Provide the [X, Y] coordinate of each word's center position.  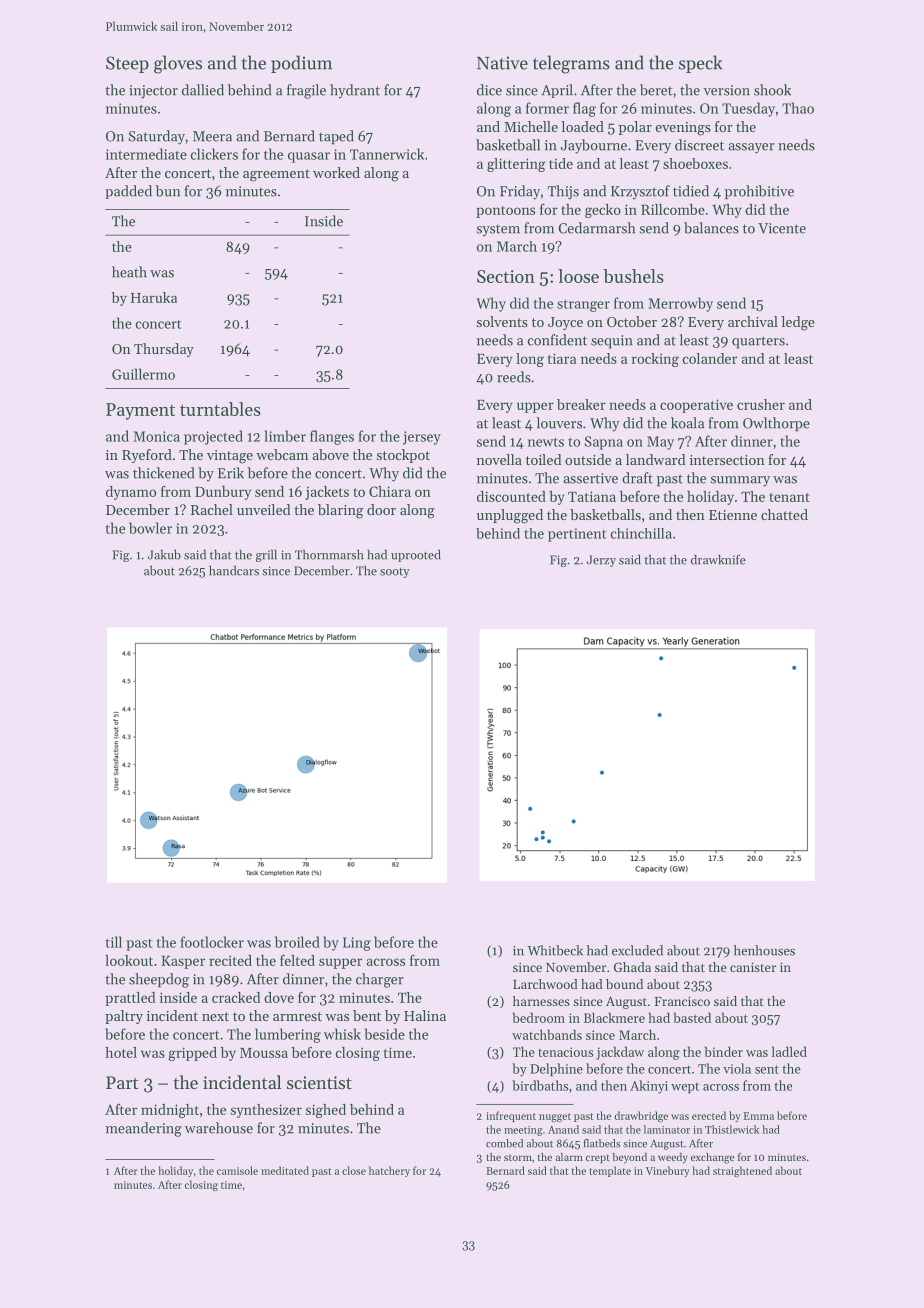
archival [753, 321]
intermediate [146, 154]
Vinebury [668, 1171]
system [498, 230]
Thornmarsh [329, 555]
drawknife [718, 559]
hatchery [389, 1171]
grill [266, 556]
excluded [637, 950]
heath [129, 272]
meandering [144, 1129]
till [114, 942]
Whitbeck [555, 950]
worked [336, 172]
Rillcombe [673, 209]
